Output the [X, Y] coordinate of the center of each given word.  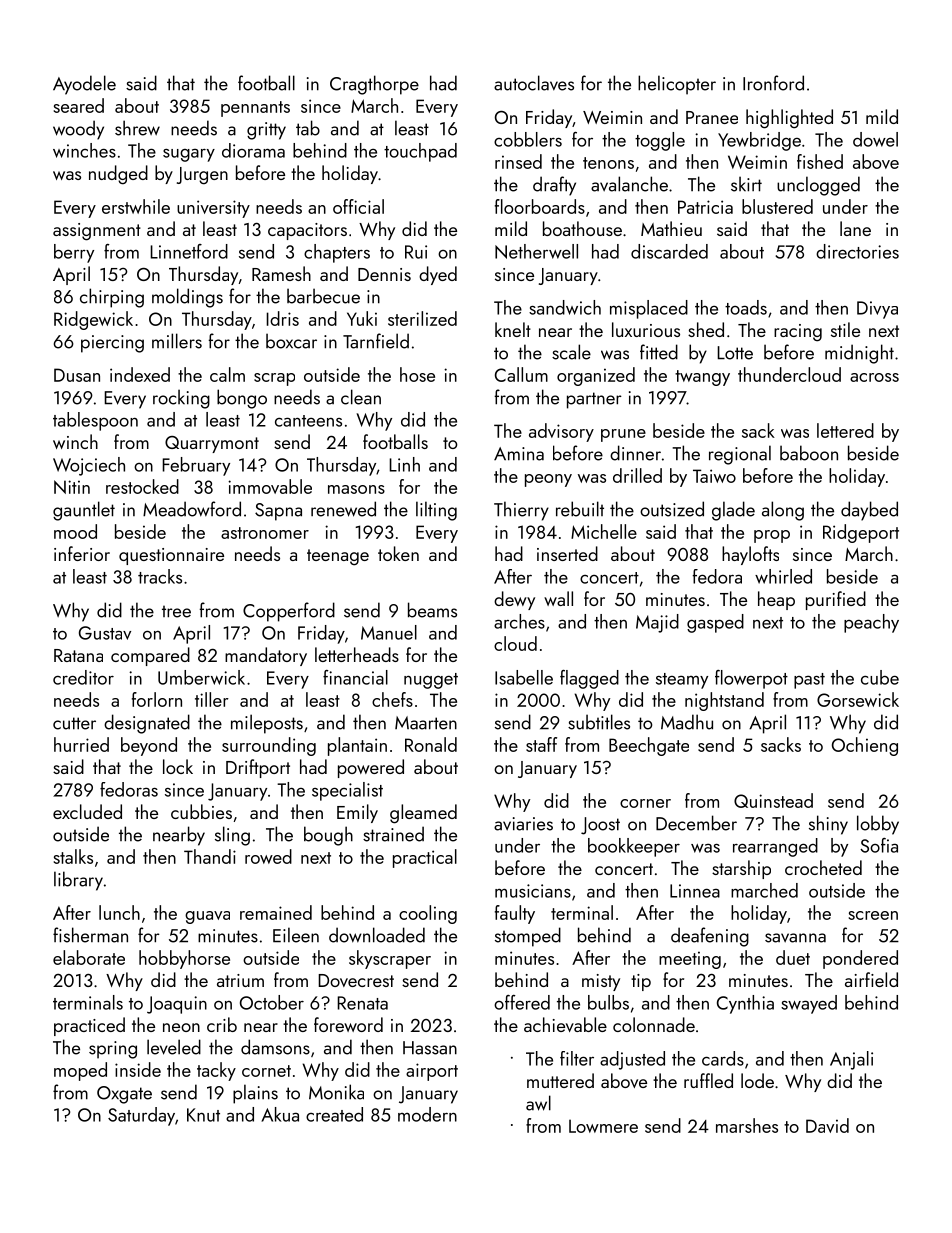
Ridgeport [861, 533]
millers [177, 341]
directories [857, 251]
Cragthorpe [374, 85]
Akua [280, 1114]
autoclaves [534, 83]
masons [356, 489]
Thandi [210, 856]
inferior [82, 553]
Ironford [773, 83]
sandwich [565, 307]
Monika [336, 1092]
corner [645, 803]
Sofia [879, 845]
